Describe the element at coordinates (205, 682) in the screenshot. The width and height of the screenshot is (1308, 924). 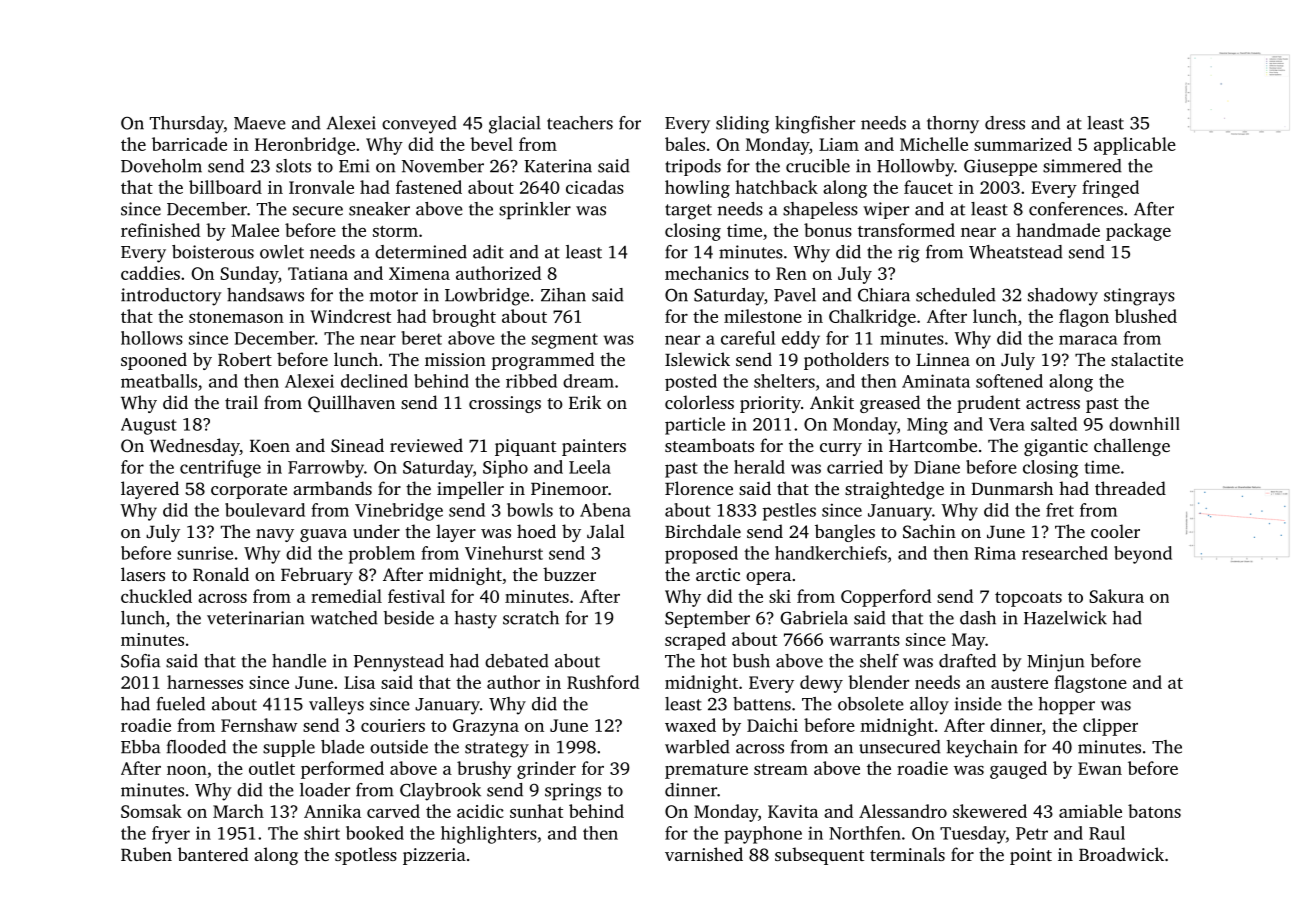
I see `harnesses` at that location.
